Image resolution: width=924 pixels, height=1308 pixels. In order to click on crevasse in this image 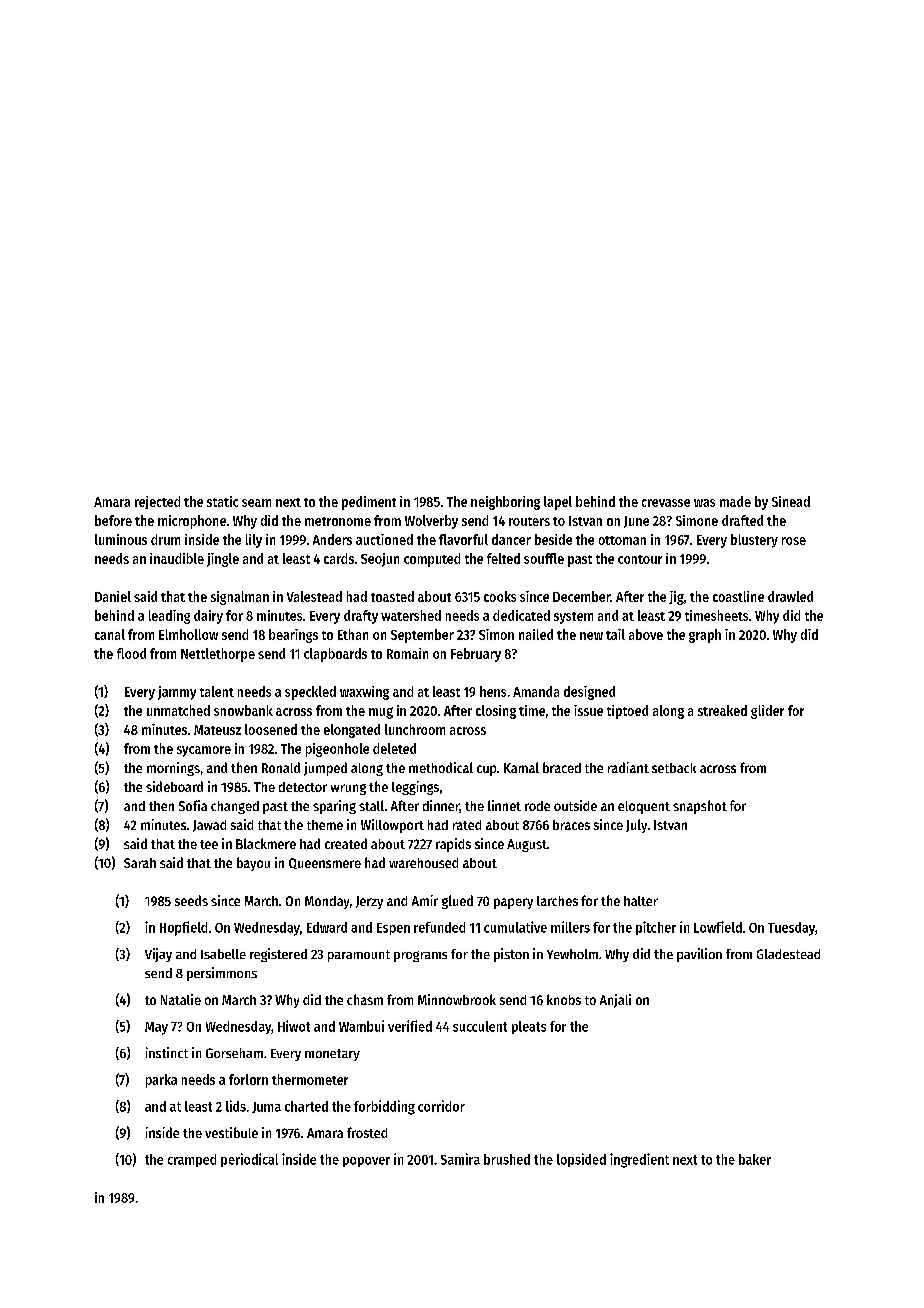, I will do `click(666, 503)`.
